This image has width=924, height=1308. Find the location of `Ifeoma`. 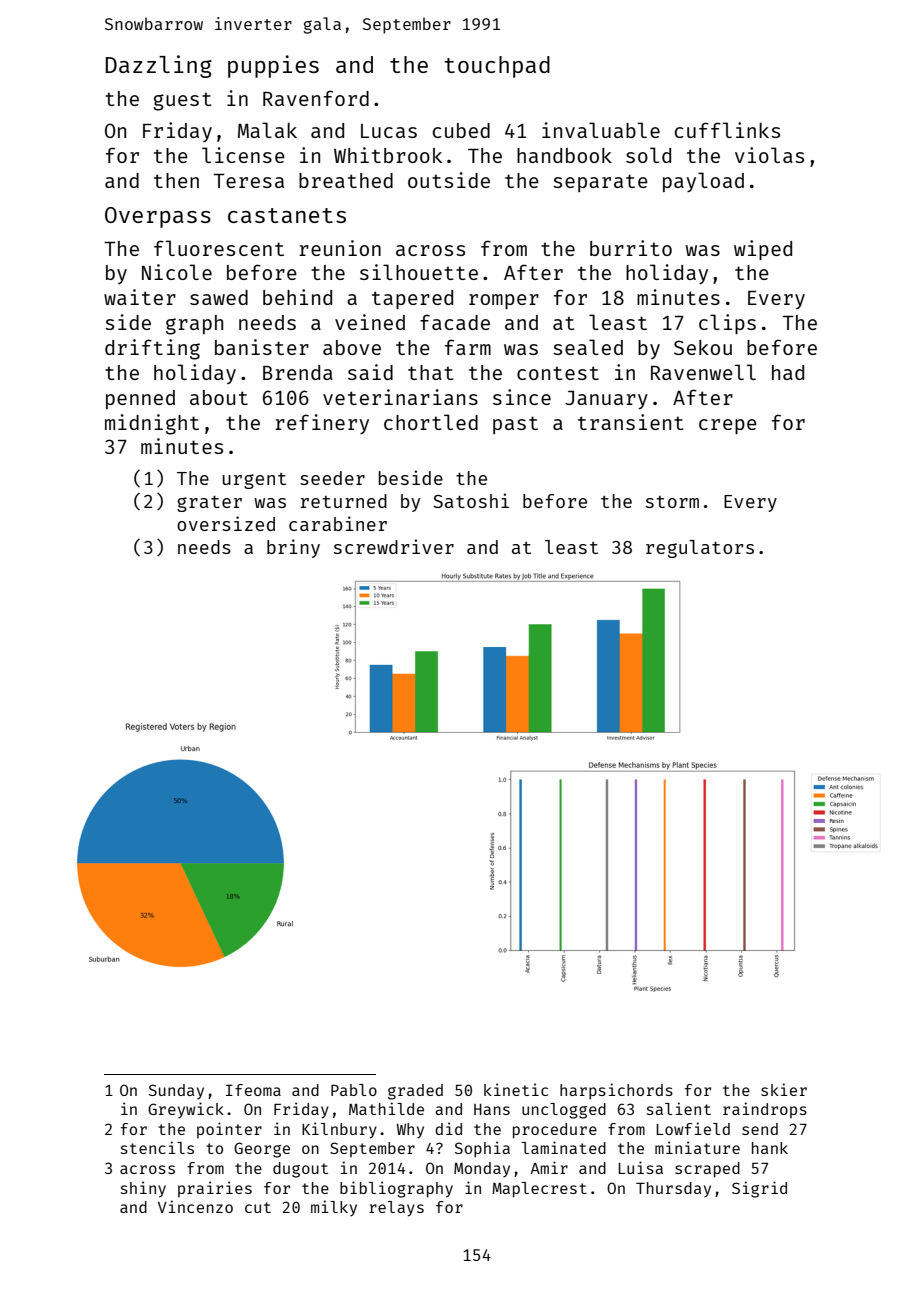

Ifeoma is located at coordinates (253, 1090).
